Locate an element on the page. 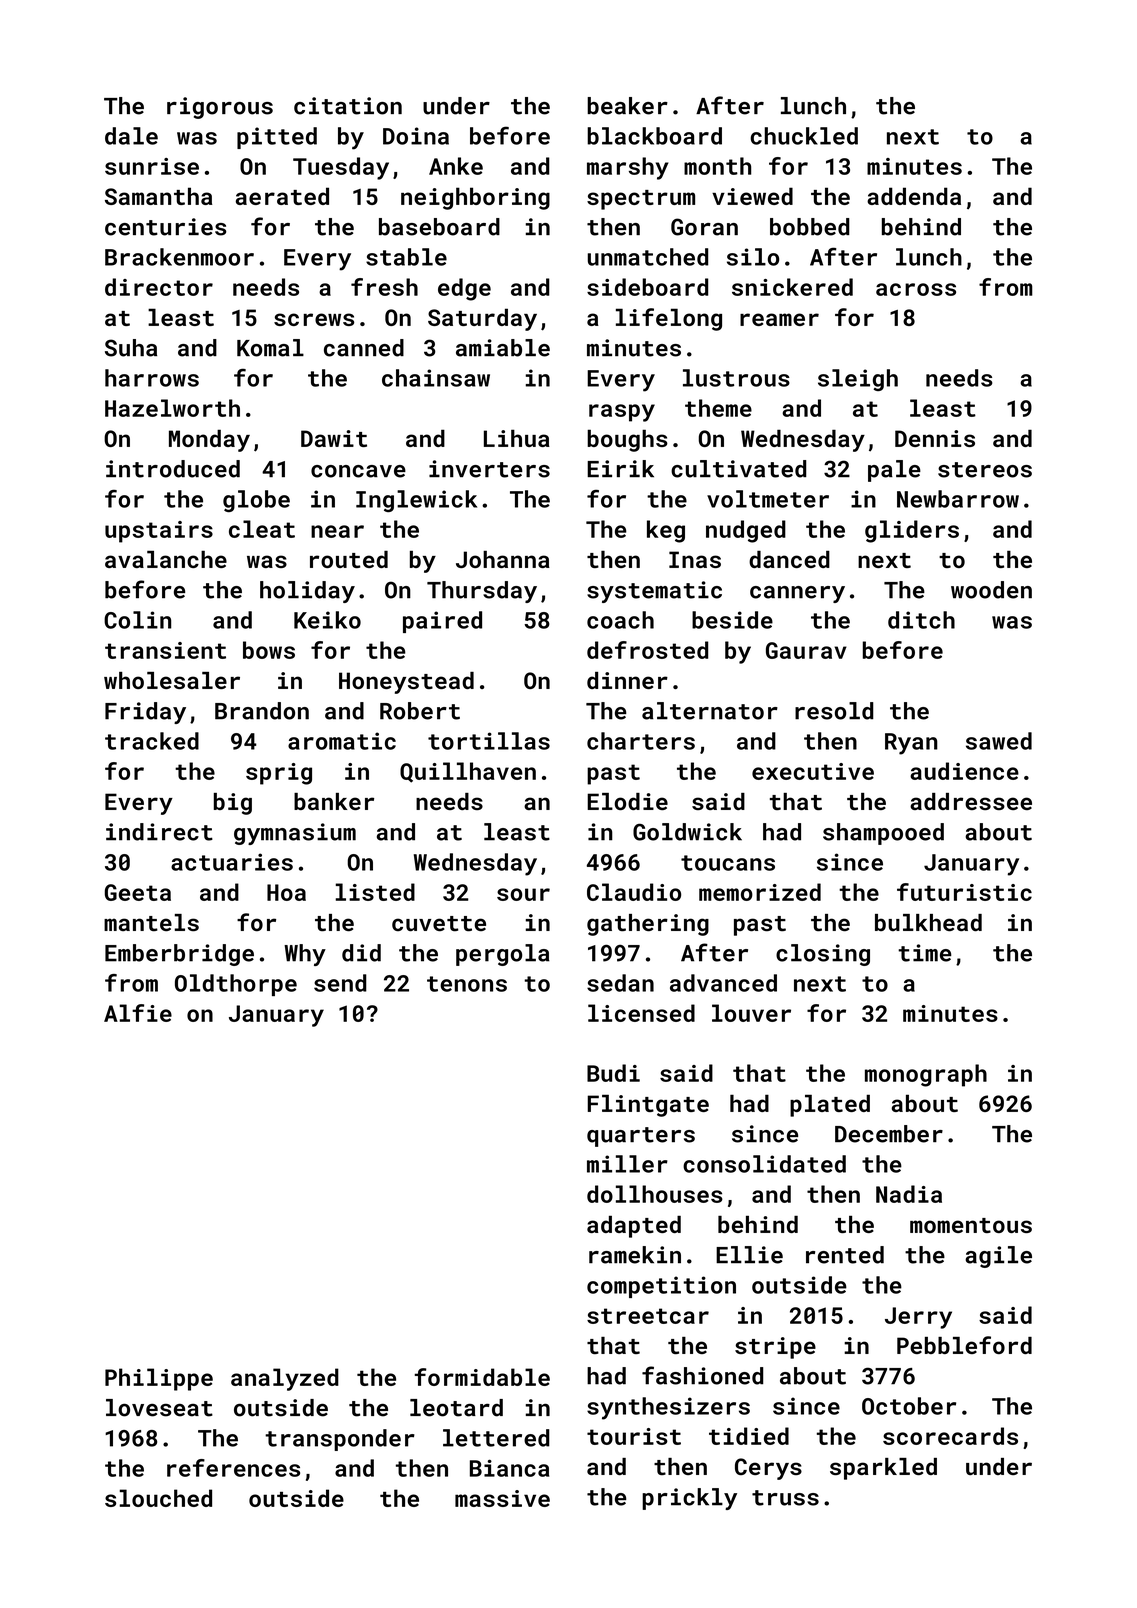  Budi is located at coordinates (613, 1073).
